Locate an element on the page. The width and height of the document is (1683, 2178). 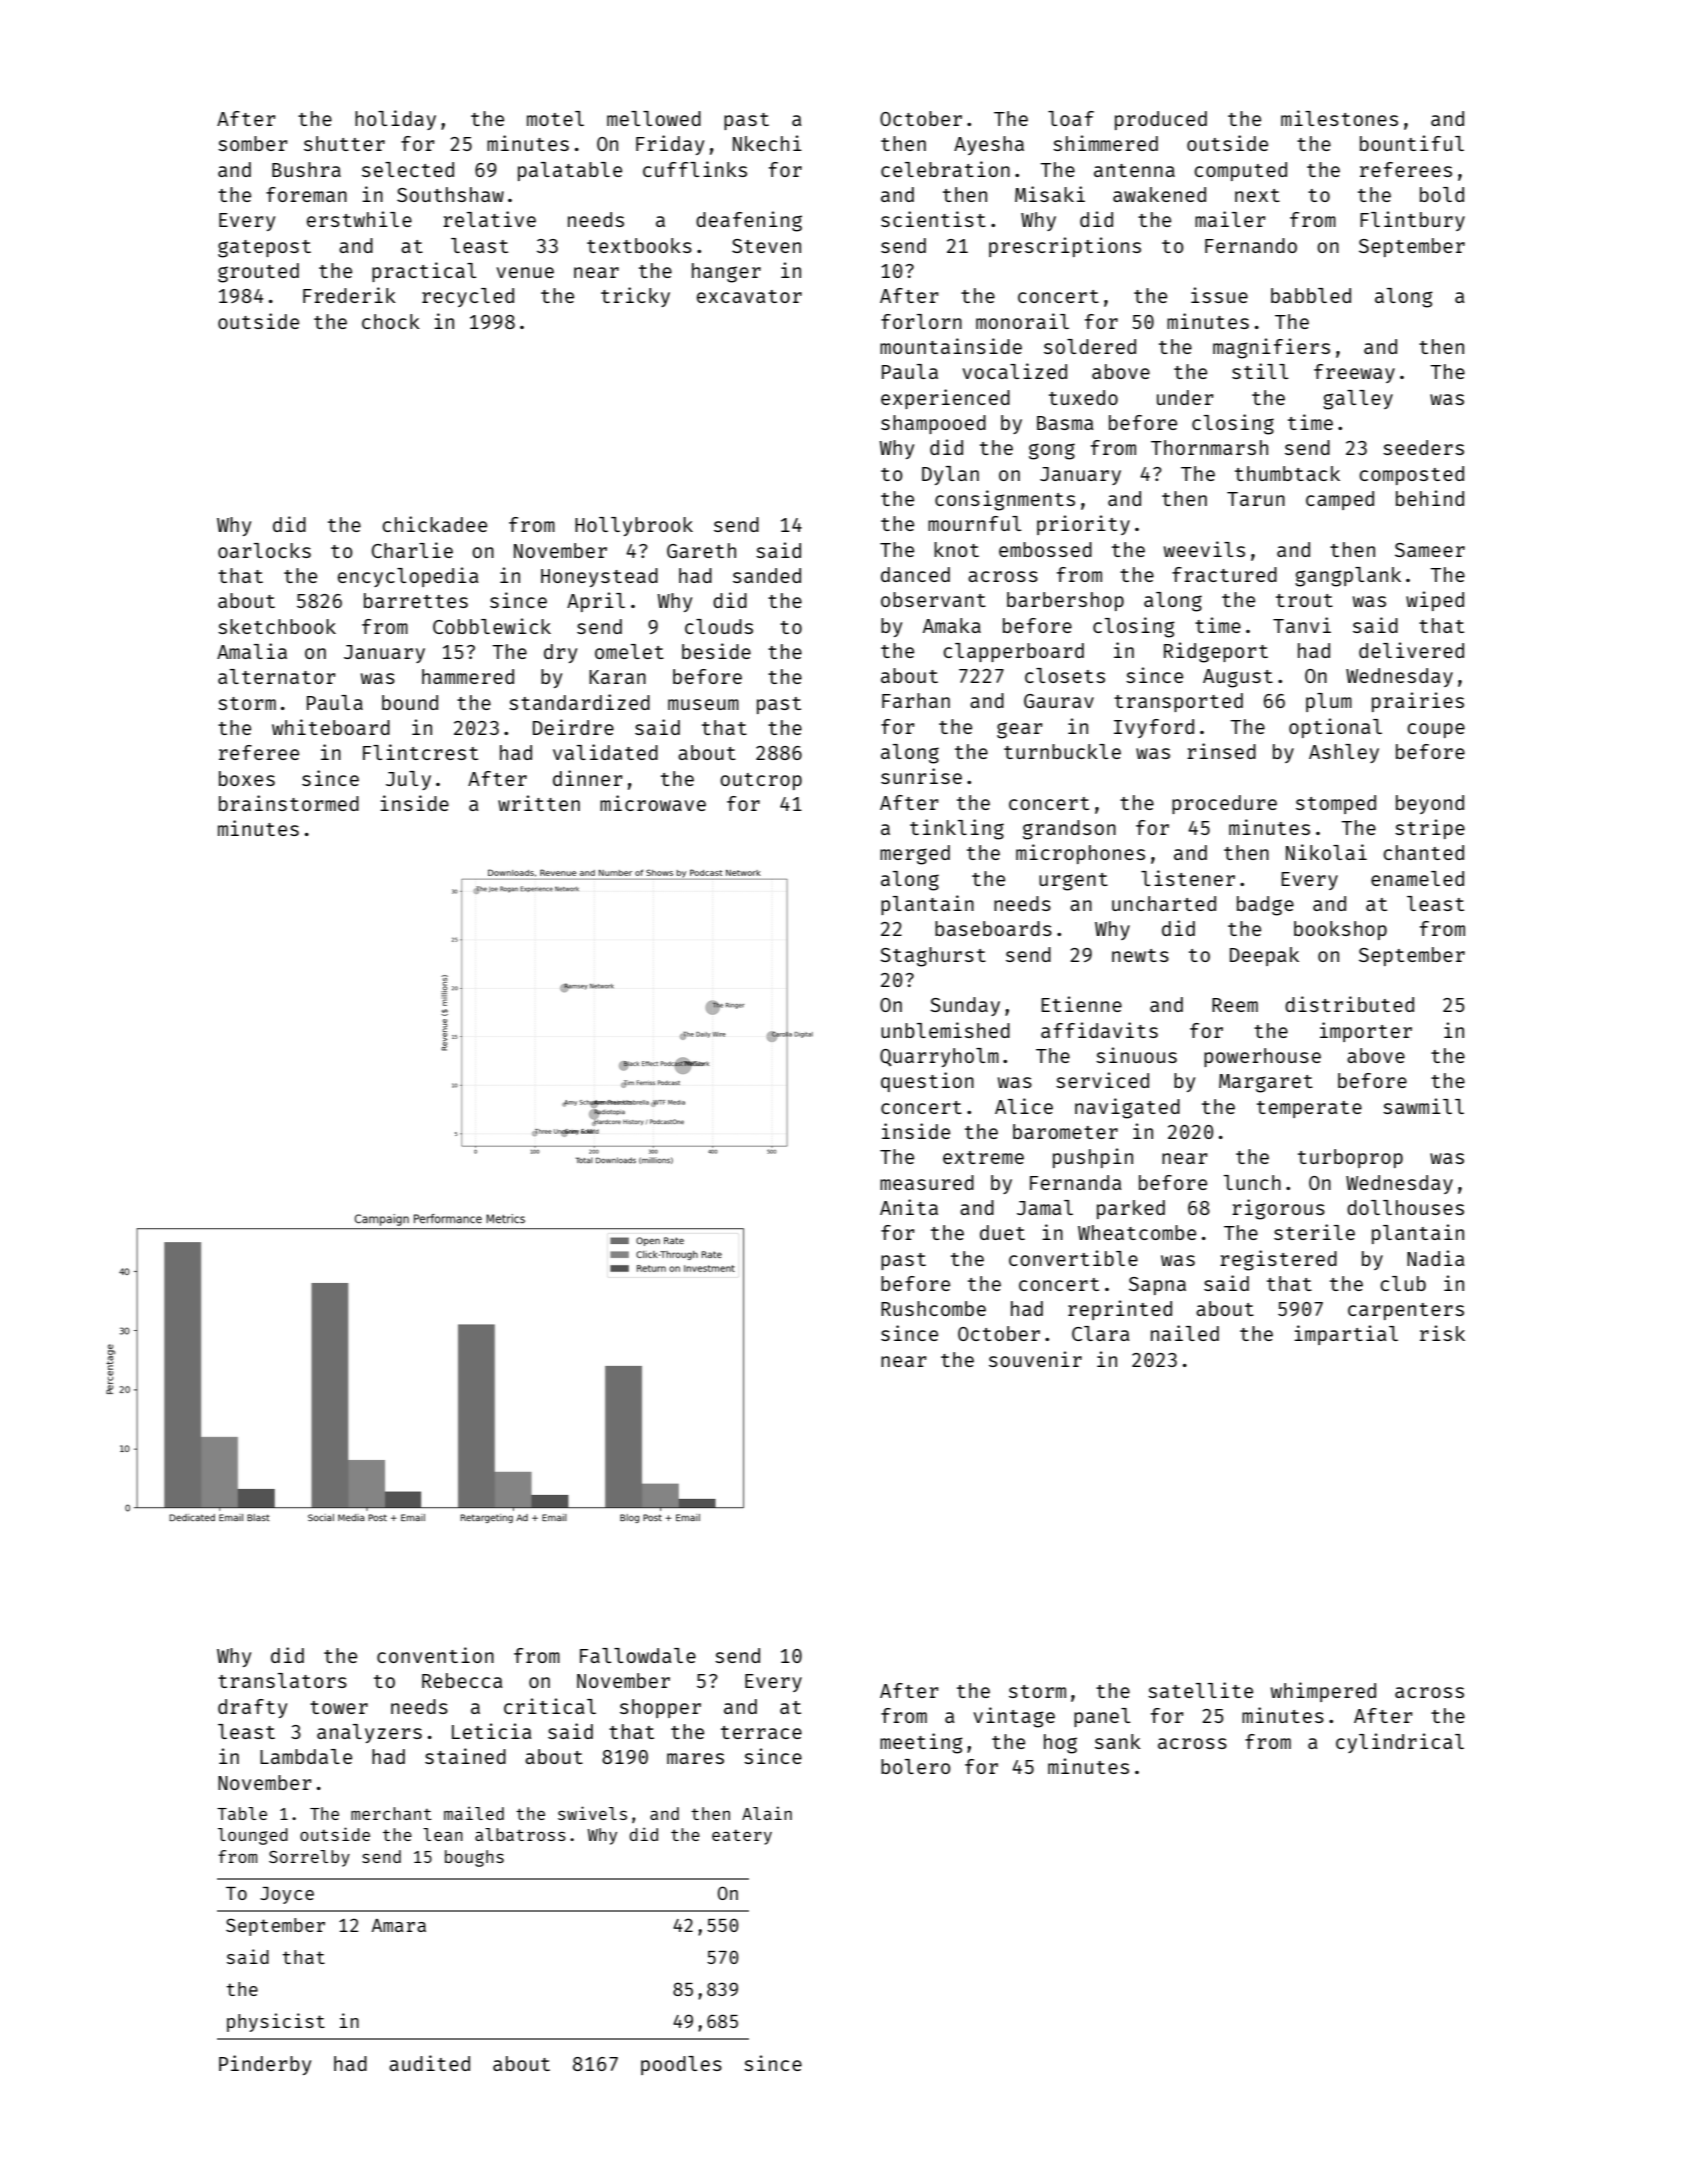
Hollybrook is located at coordinates (634, 526).
